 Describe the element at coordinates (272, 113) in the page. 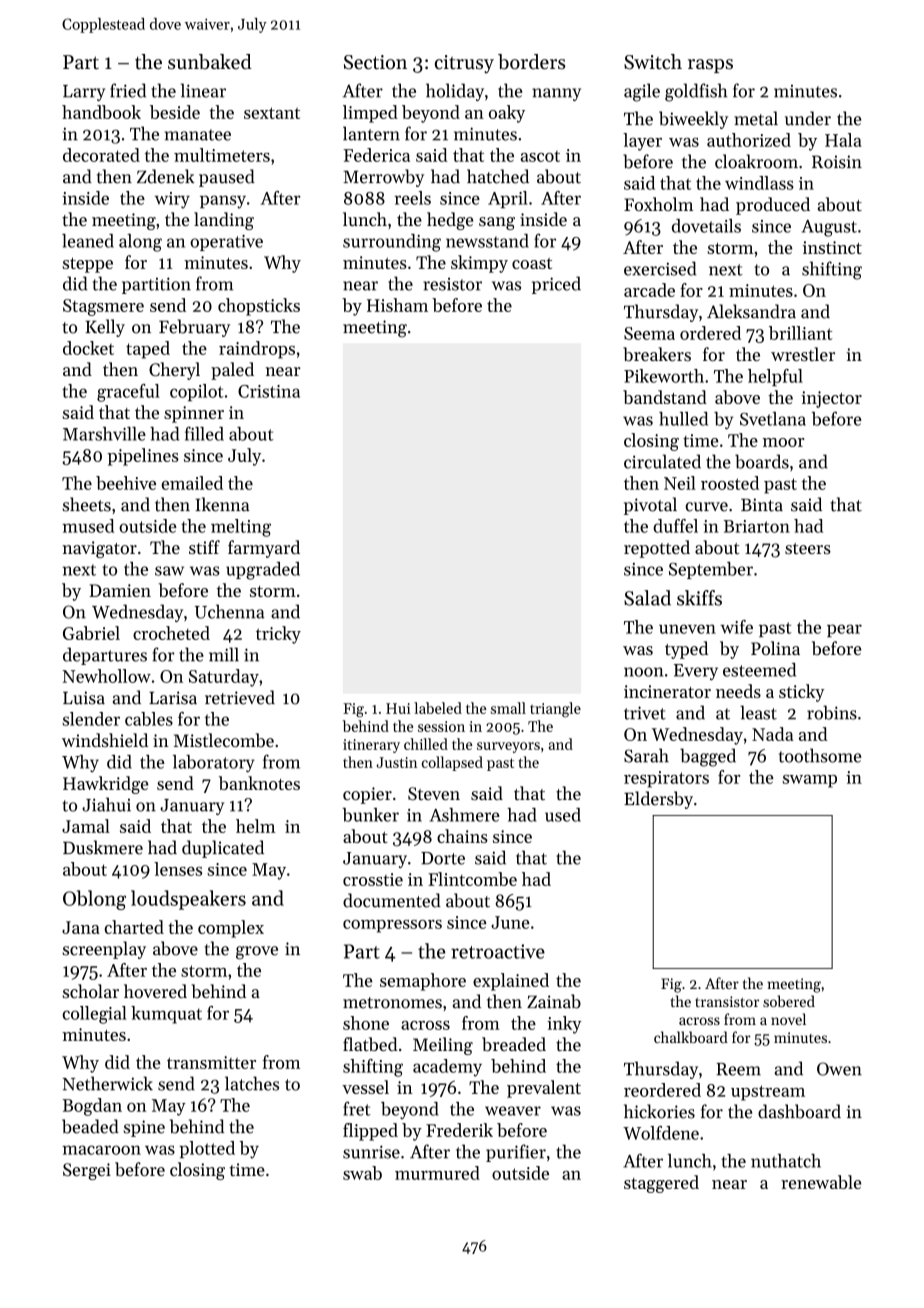

I see `sextant` at that location.
